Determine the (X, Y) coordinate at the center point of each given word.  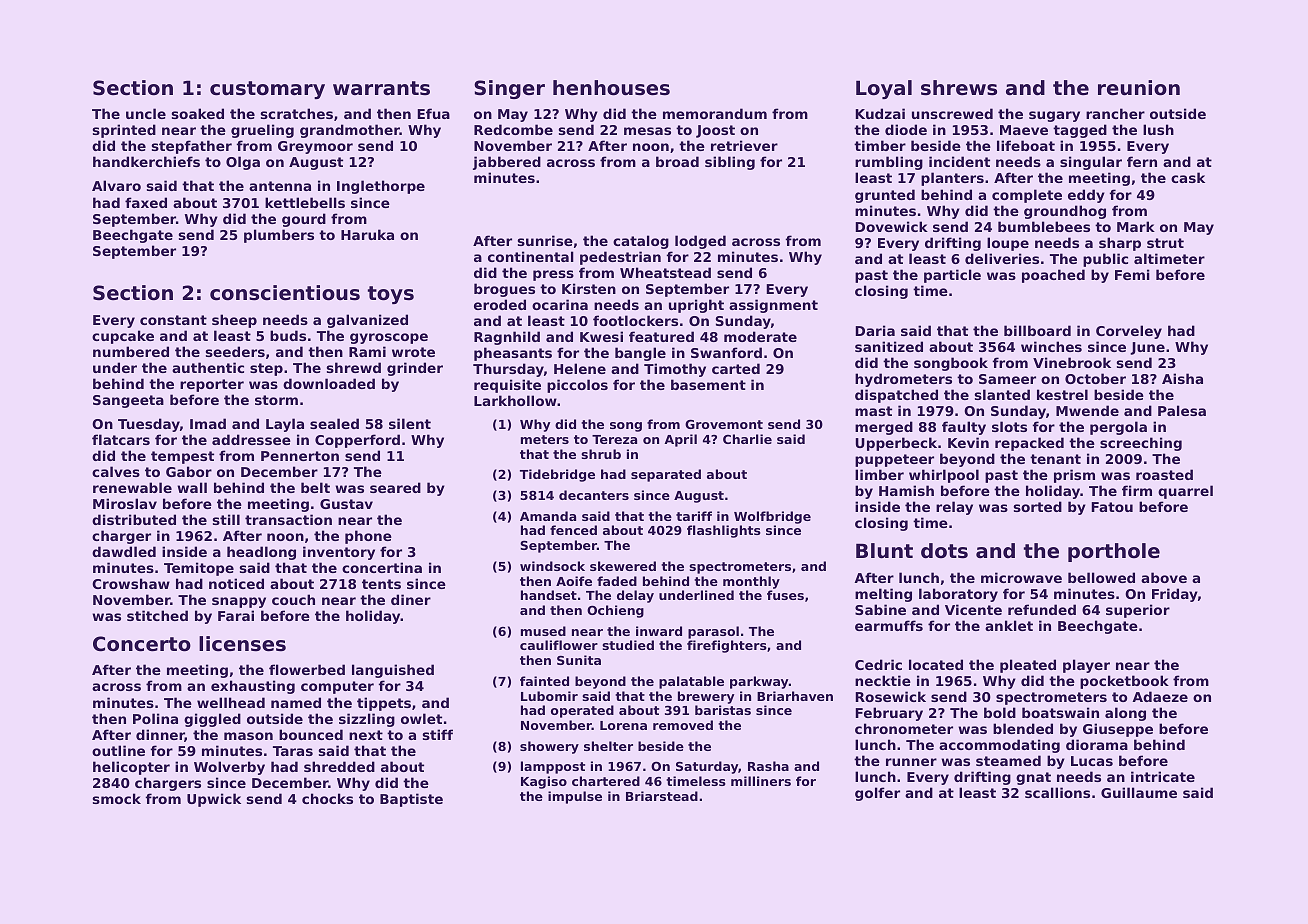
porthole (1114, 552)
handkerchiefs (146, 161)
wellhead (231, 702)
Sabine (880, 609)
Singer (509, 89)
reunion (1139, 88)
